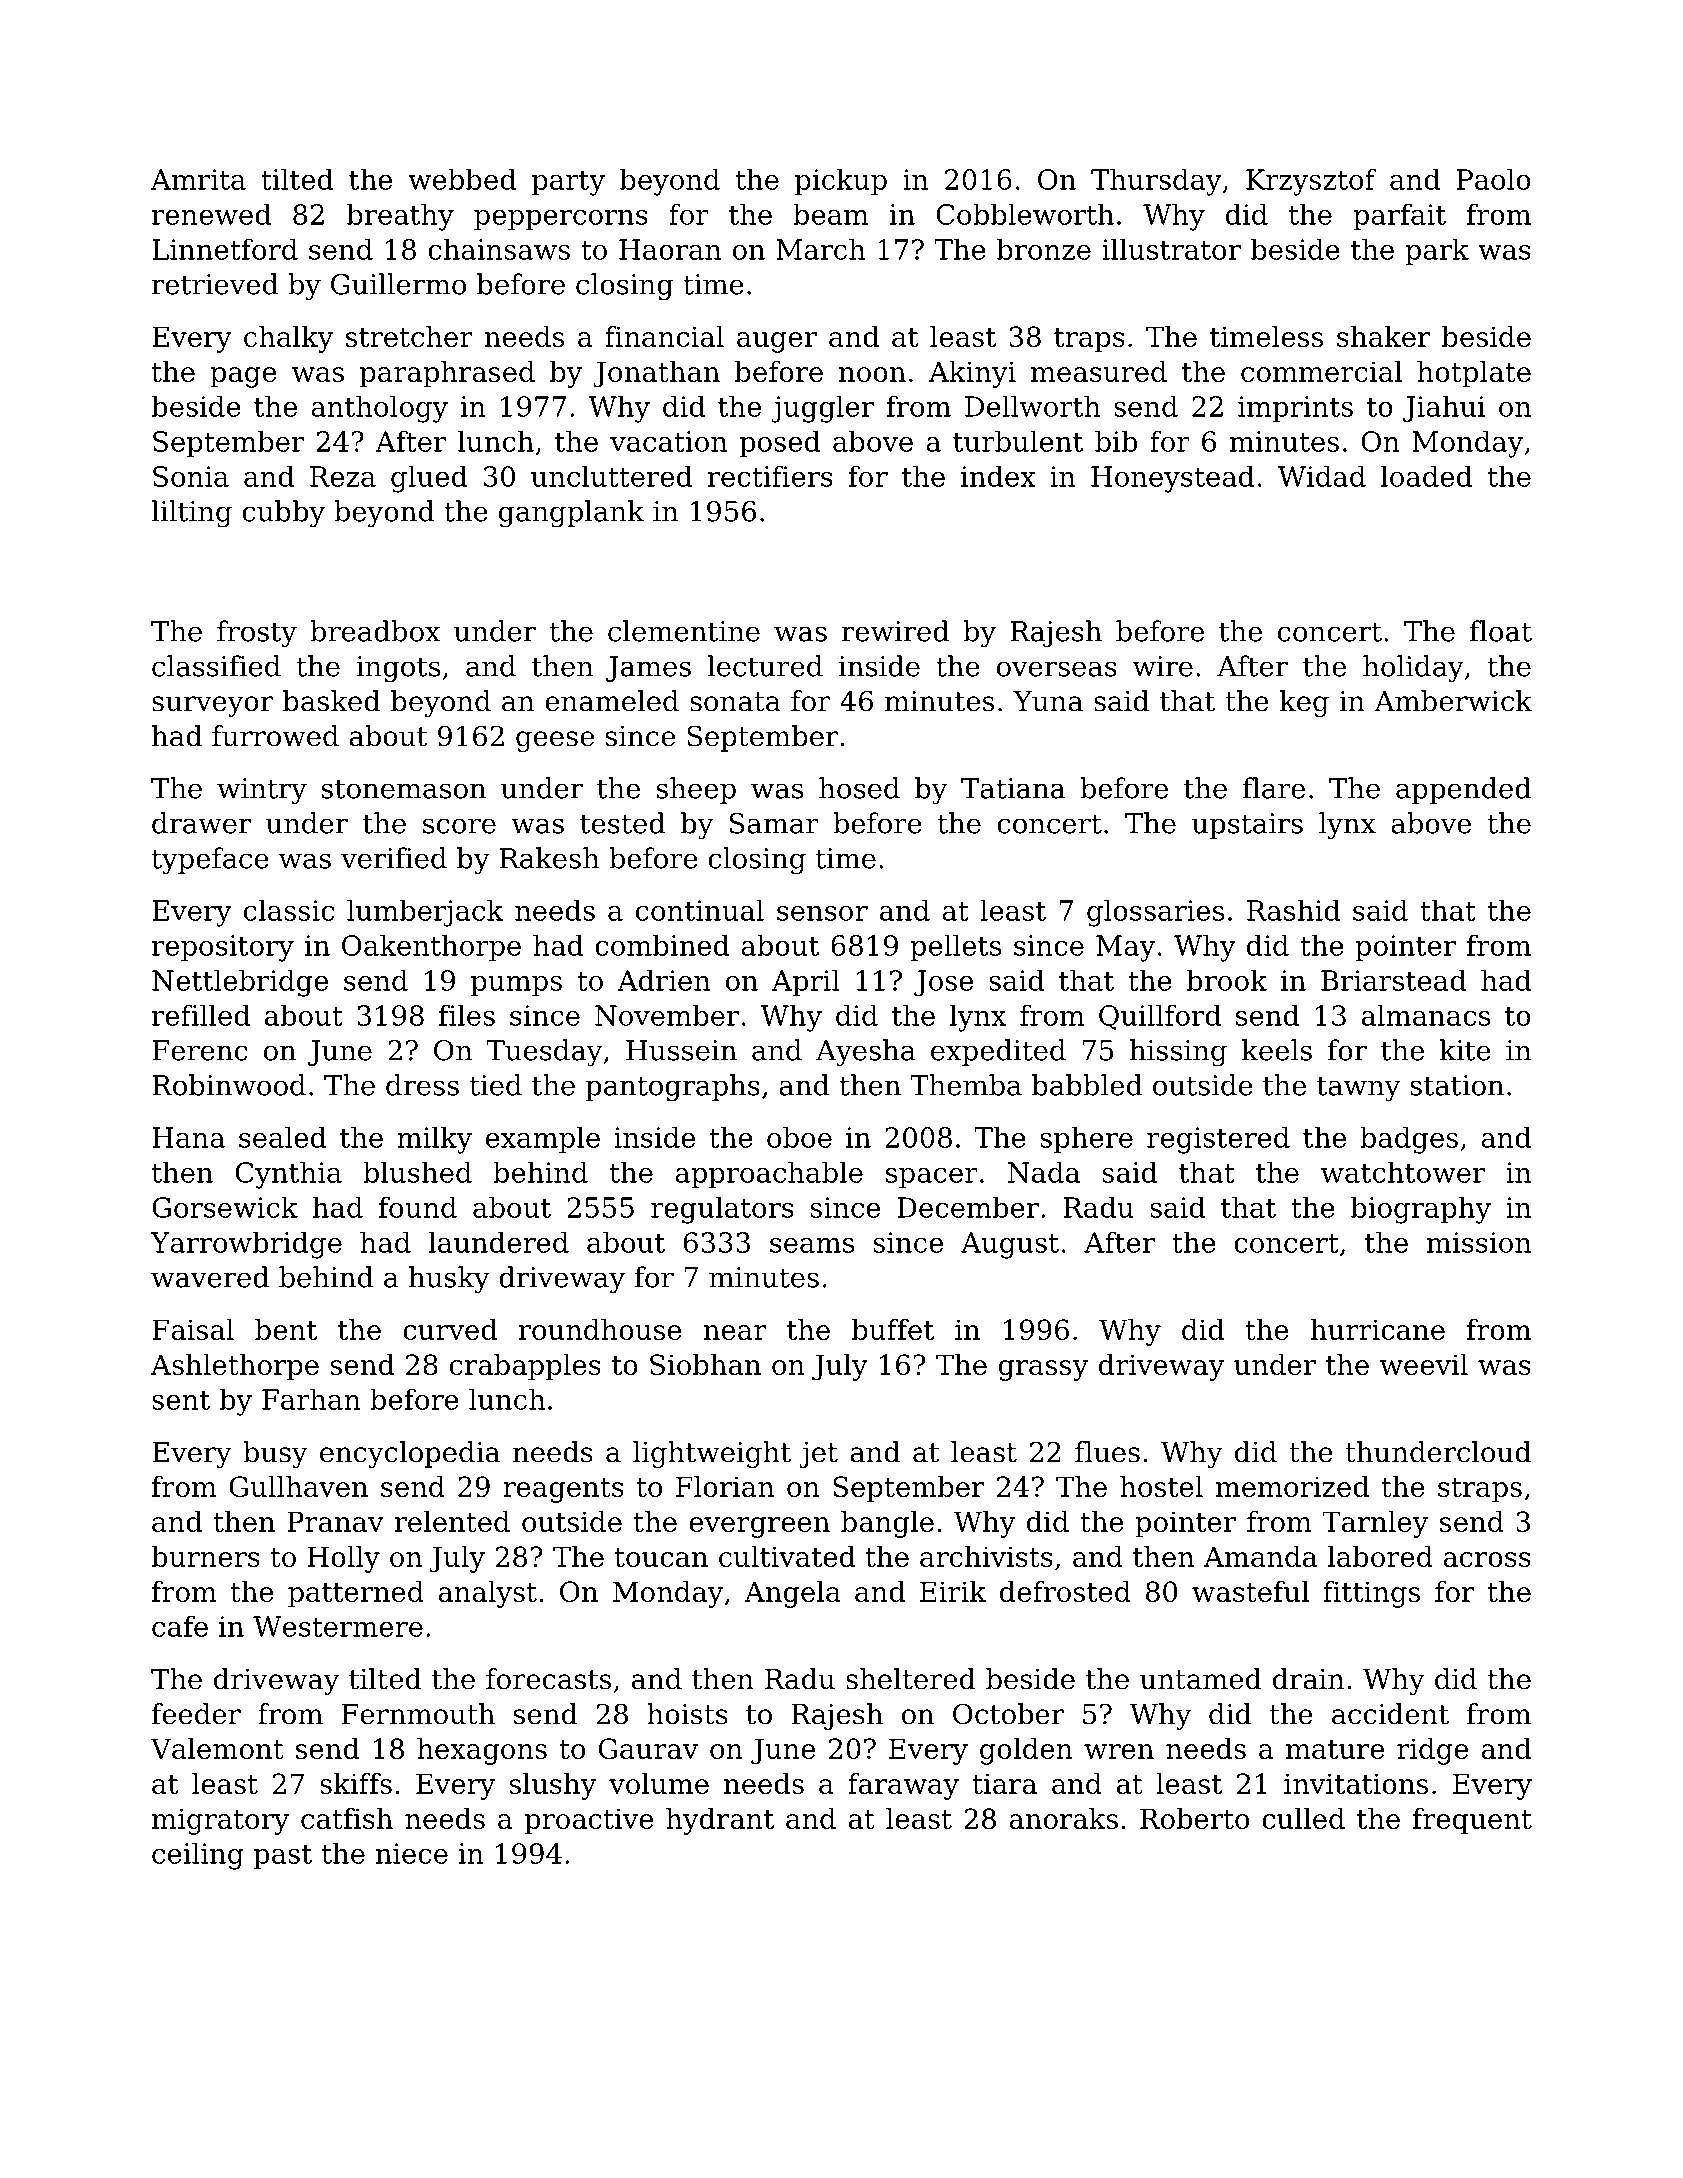 The height and width of the document is (2178, 1683). What do you see at coordinates (198, 179) in the document?
I see `Amrita` at bounding box center [198, 179].
